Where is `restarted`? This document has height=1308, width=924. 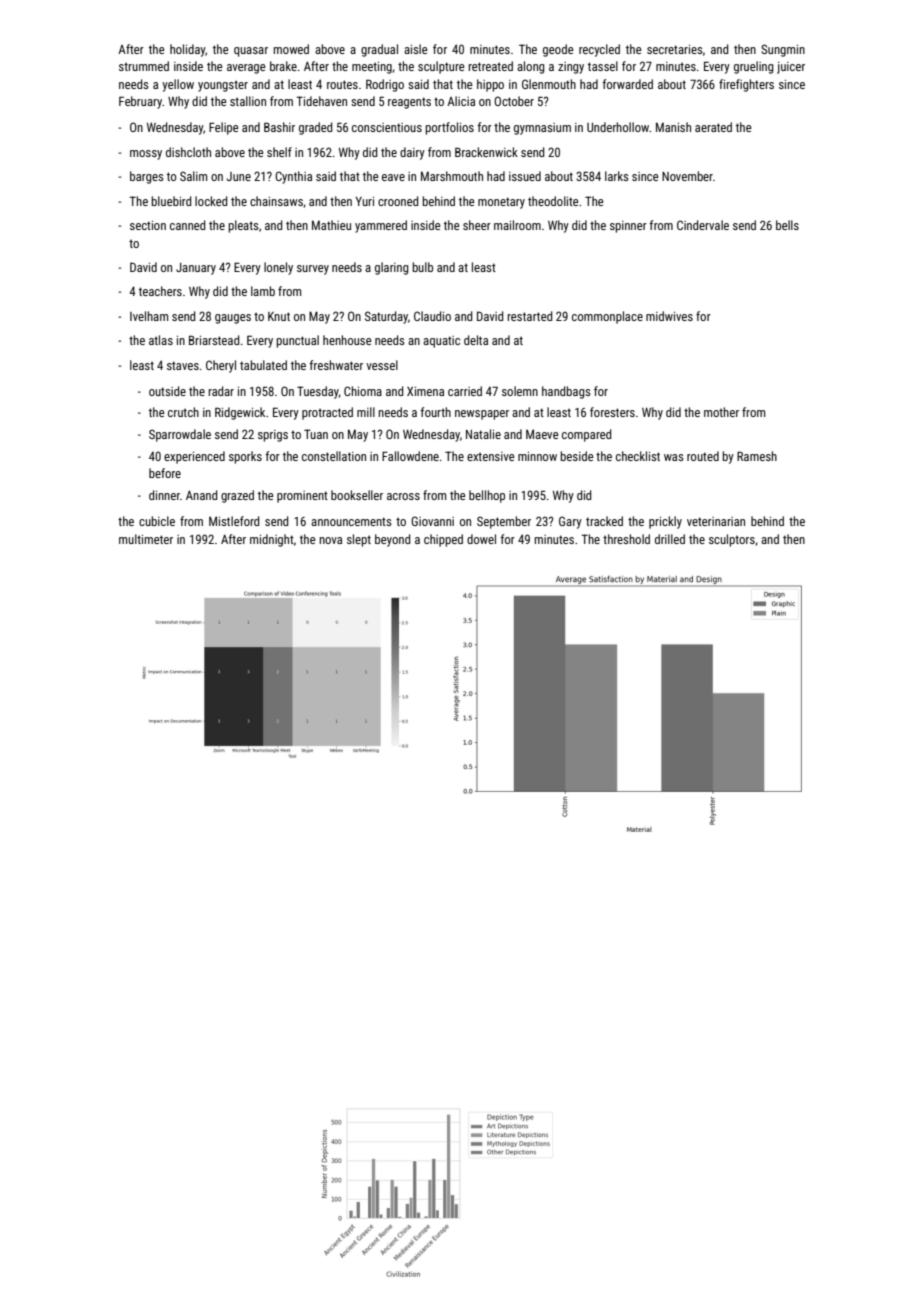 restarted is located at coordinates (529, 316).
